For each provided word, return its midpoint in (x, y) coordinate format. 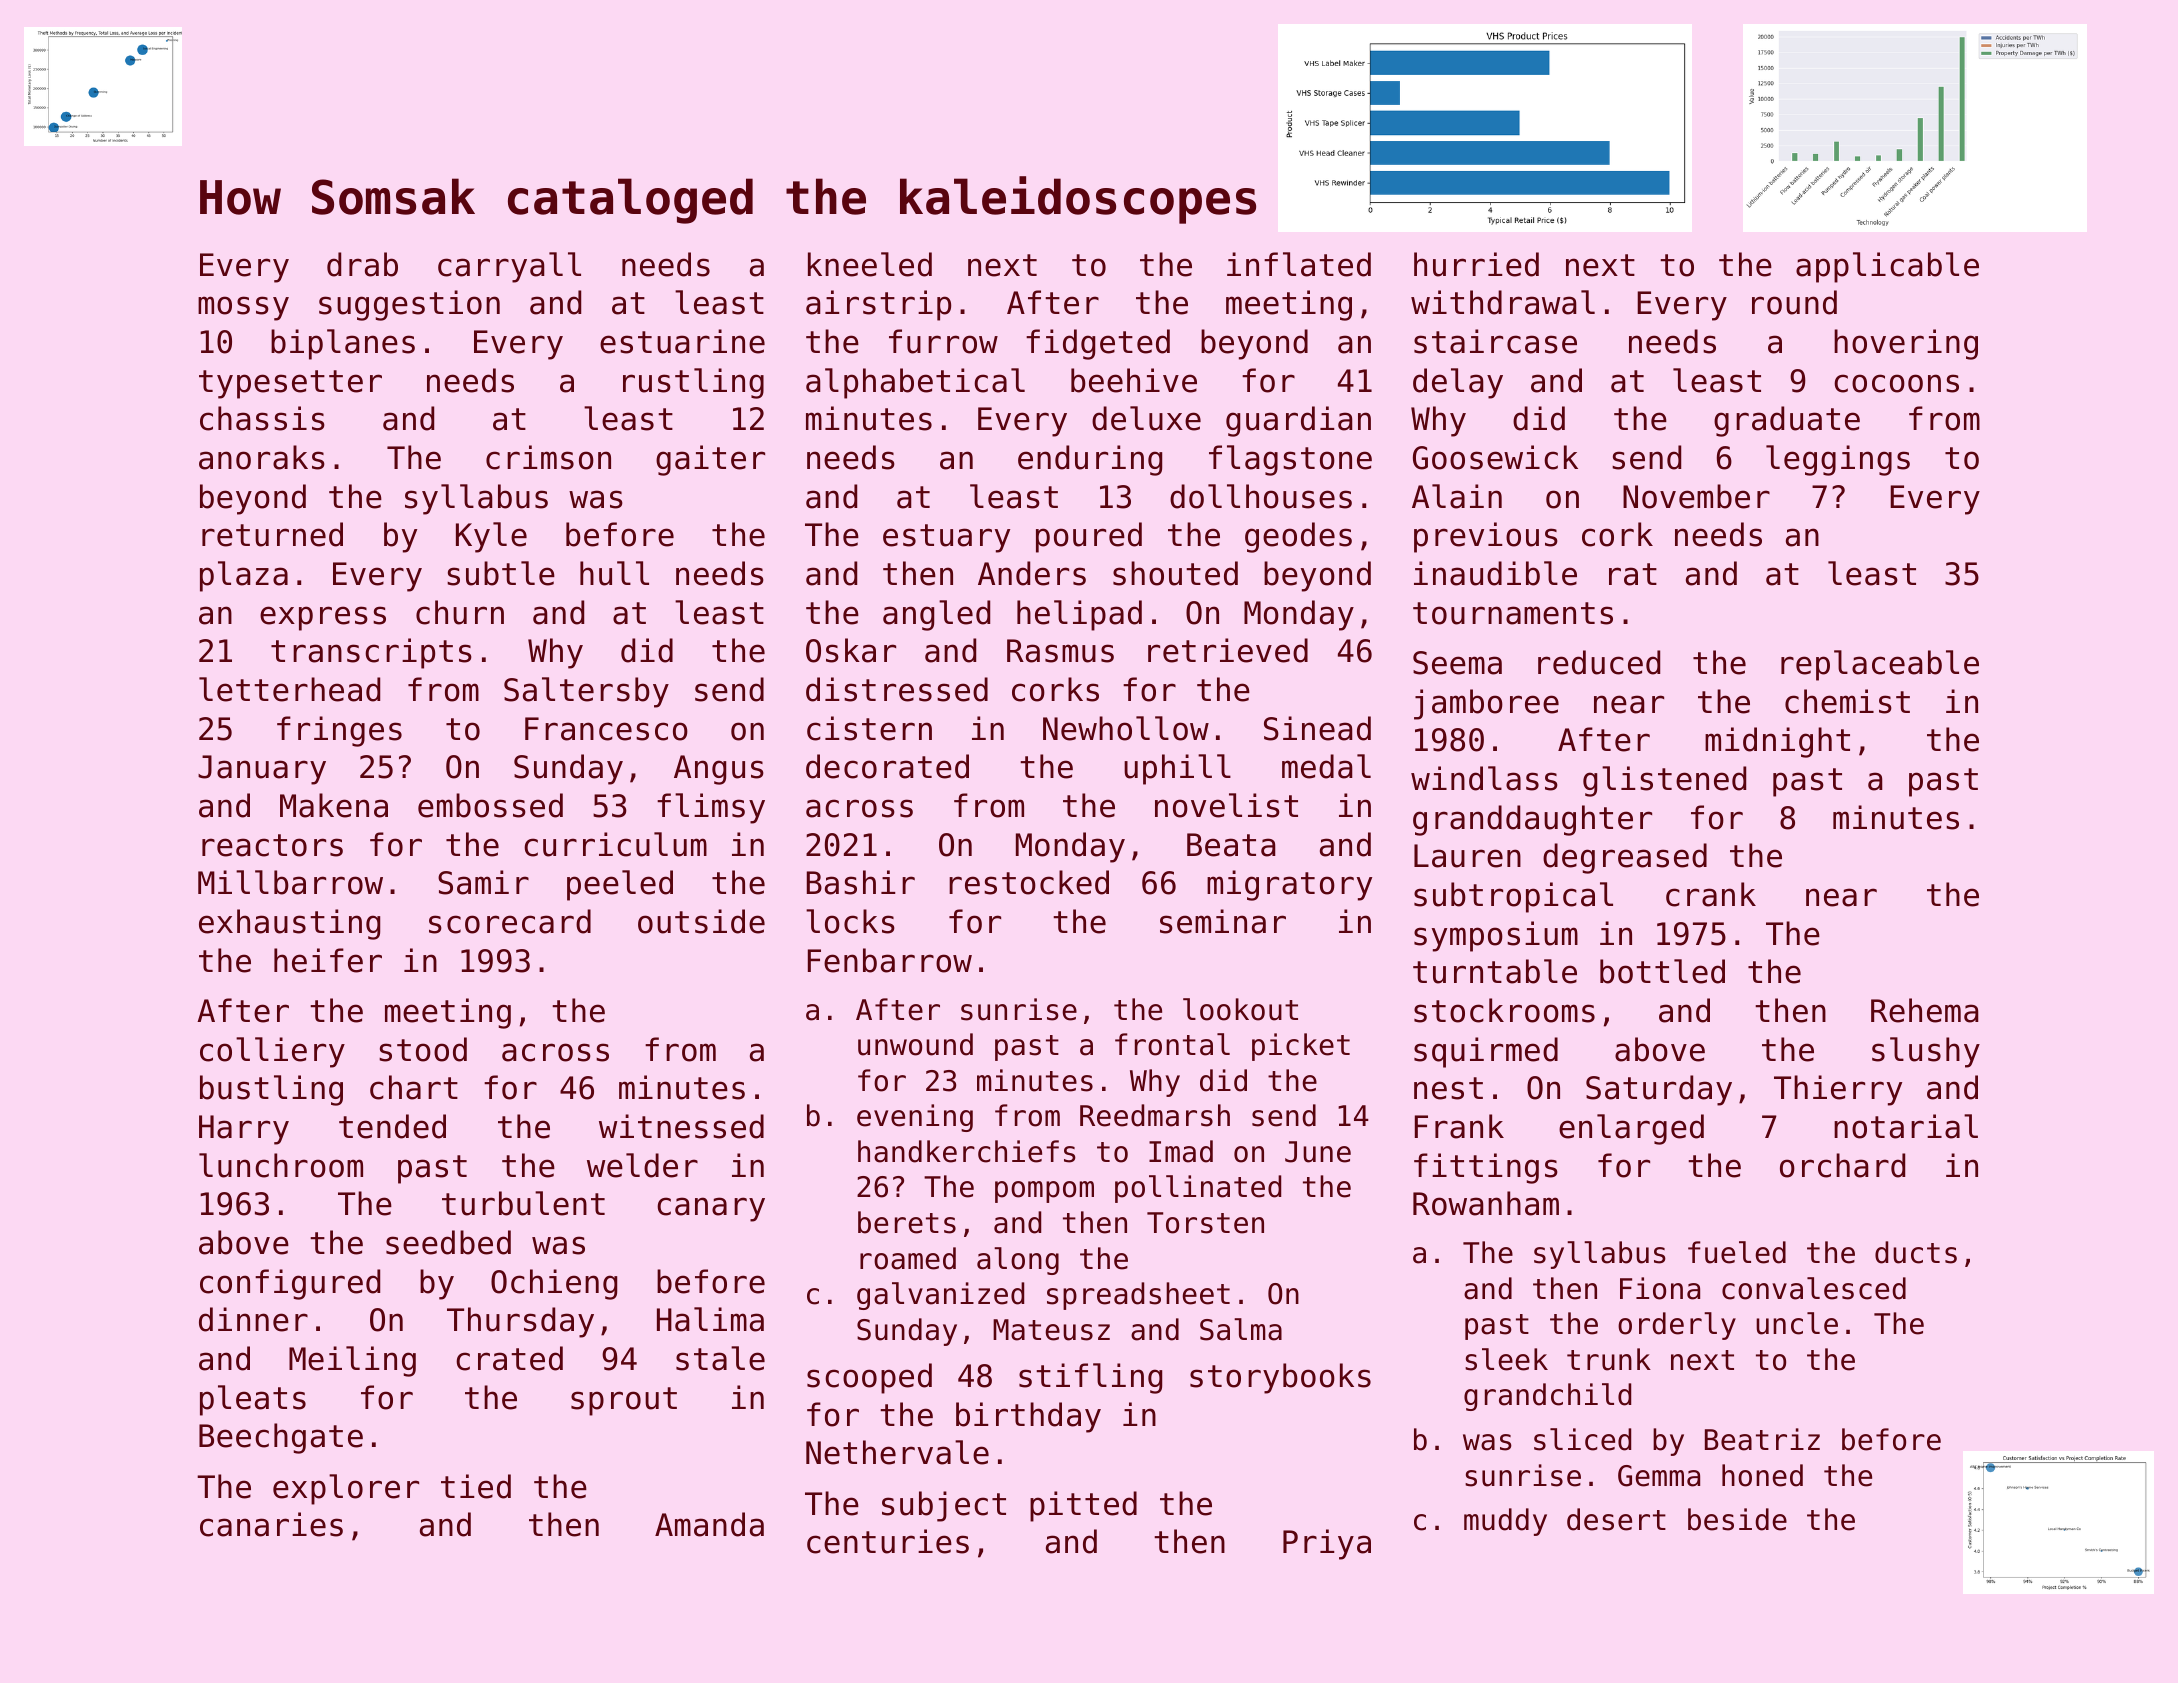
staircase (1495, 341)
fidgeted (1098, 344)
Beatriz (1762, 1439)
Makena (334, 805)
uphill (1177, 769)
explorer (346, 1489)
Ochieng (554, 1284)
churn (460, 612)
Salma (1241, 1329)
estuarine (682, 341)
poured (1089, 537)
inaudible (1495, 573)
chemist (1847, 701)
